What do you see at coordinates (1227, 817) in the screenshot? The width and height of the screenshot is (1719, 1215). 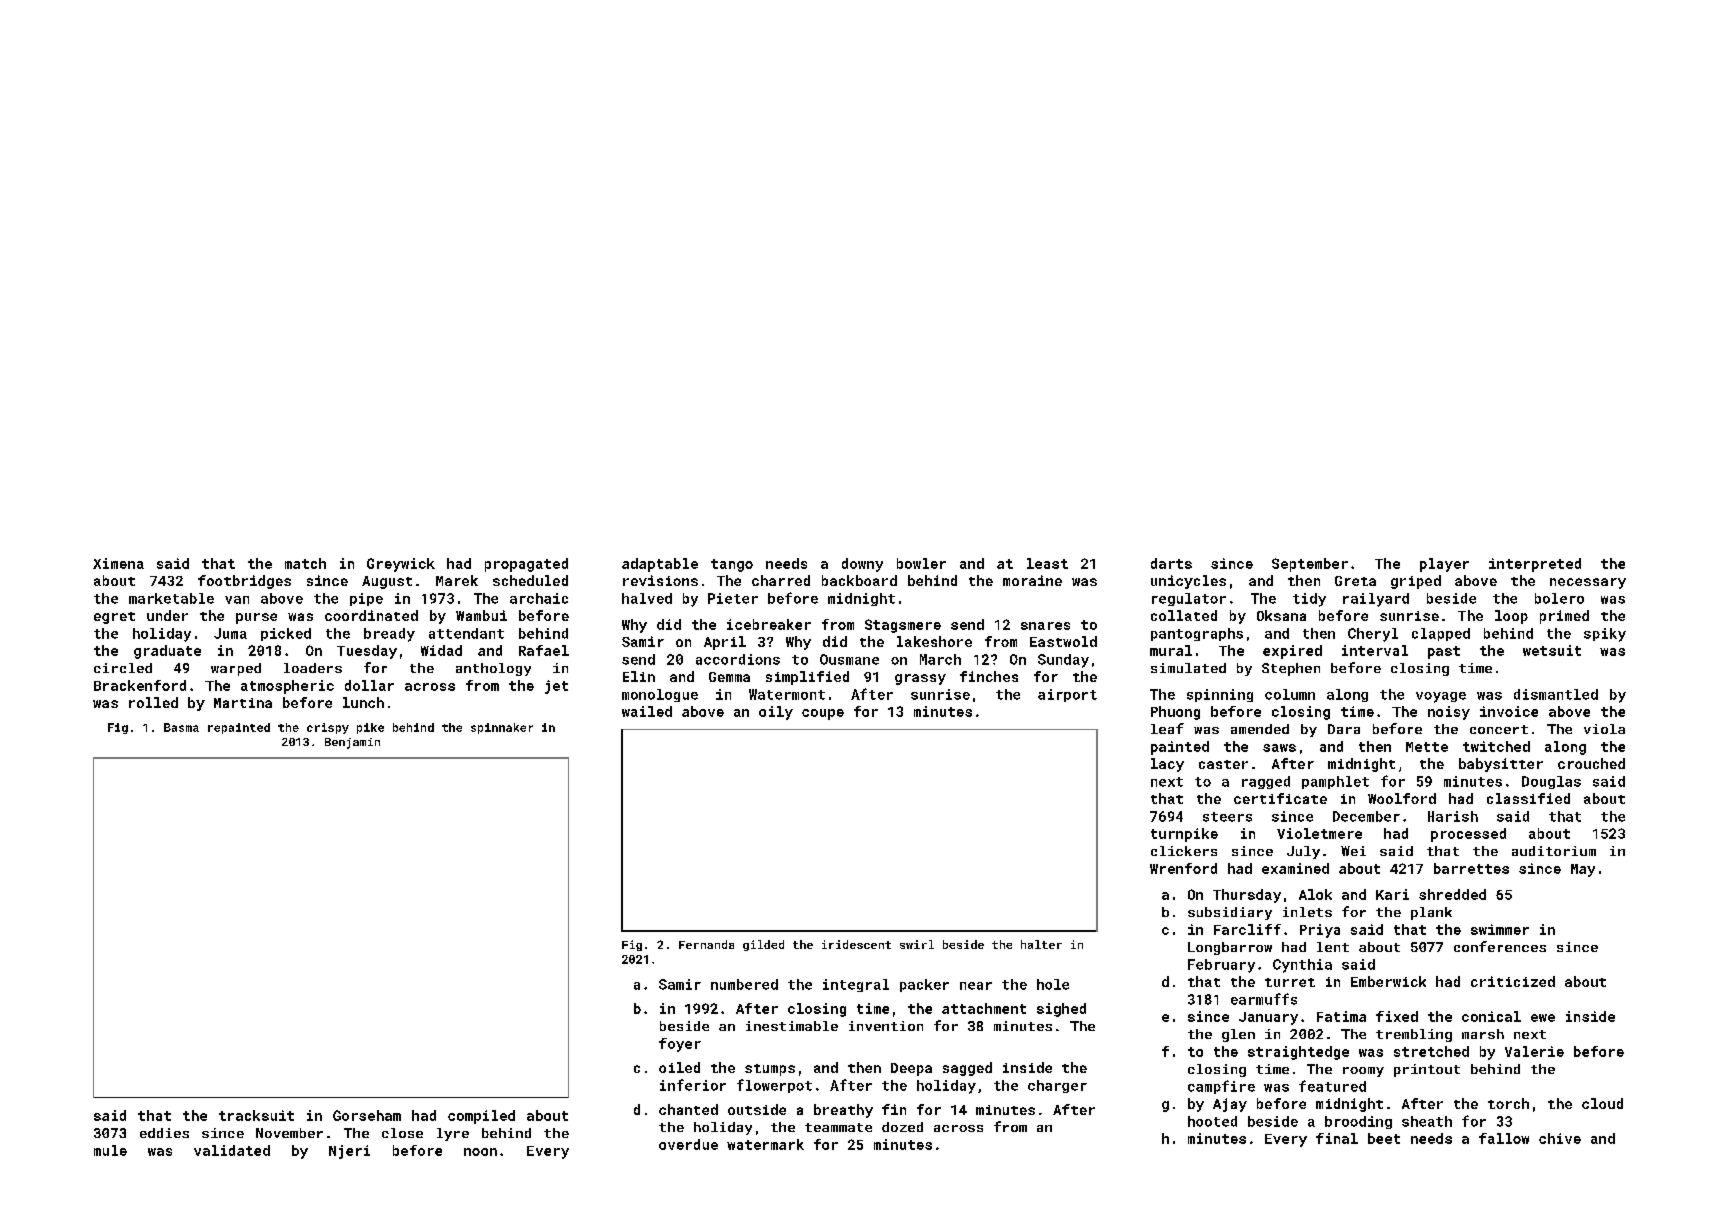 I see `steers` at bounding box center [1227, 817].
